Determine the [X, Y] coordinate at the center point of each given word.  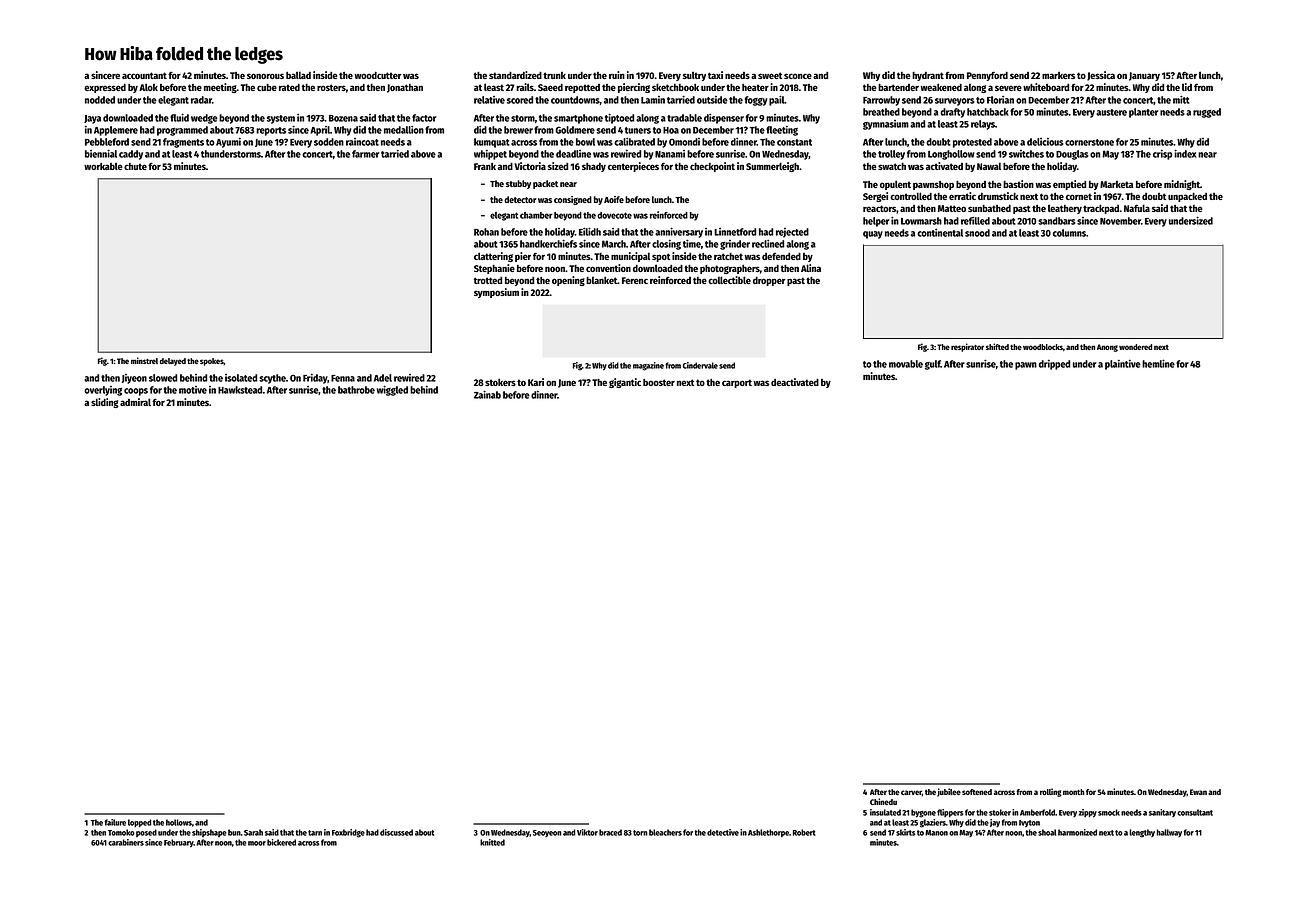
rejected [792, 233]
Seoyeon [547, 833]
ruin [617, 75]
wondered [1135, 347]
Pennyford [987, 76]
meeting [220, 88]
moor [257, 843]
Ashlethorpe [768, 833]
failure [115, 822]
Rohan [486, 232]
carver [911, 792]
